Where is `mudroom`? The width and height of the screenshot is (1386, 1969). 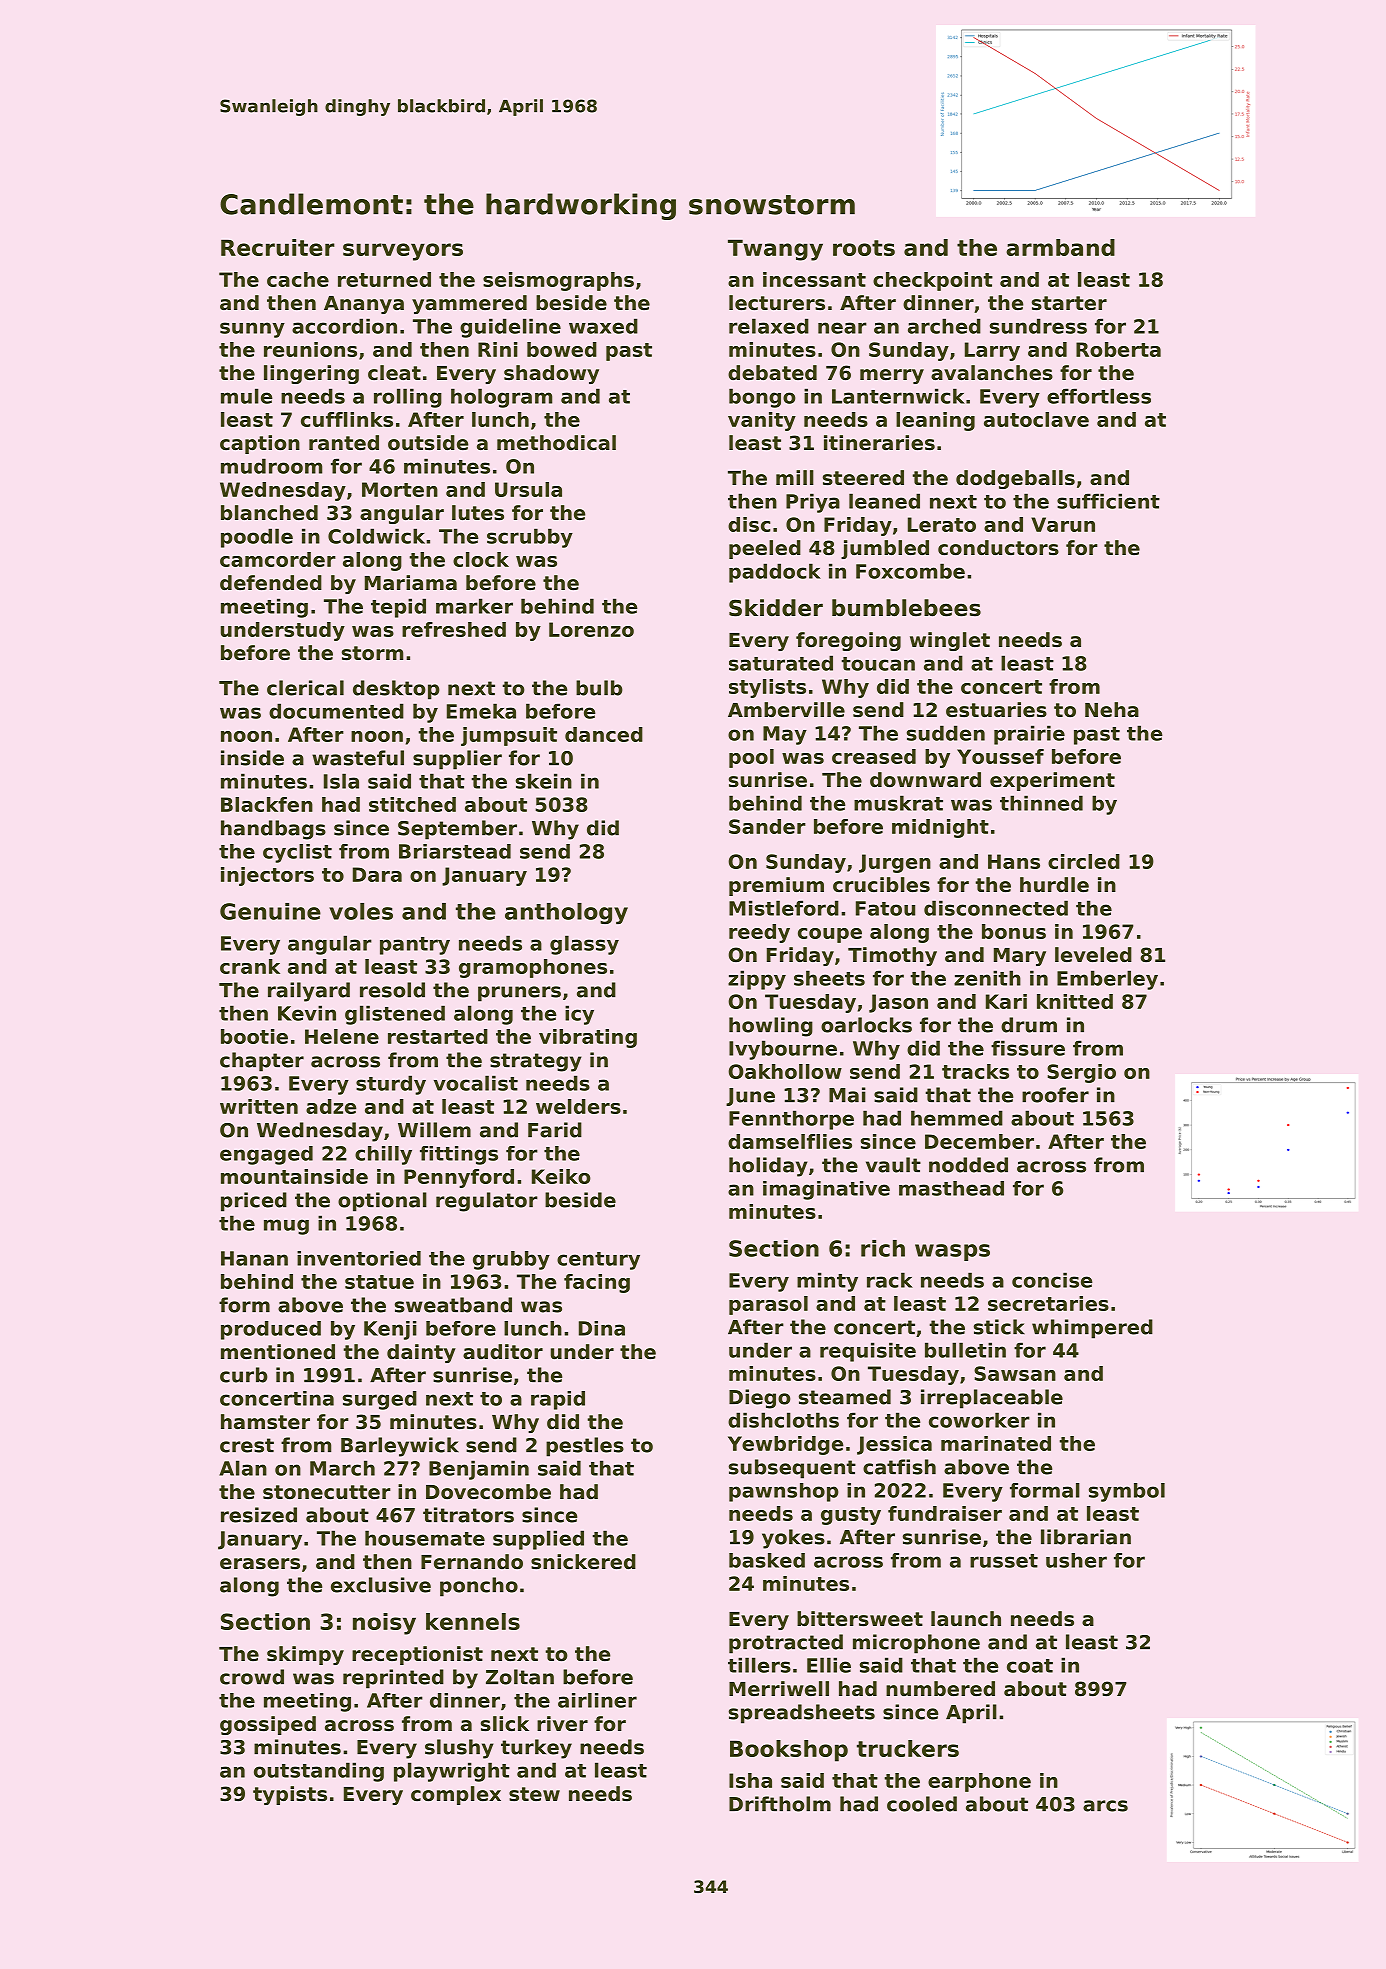 mudroom is located at coordinates (271, 466).
